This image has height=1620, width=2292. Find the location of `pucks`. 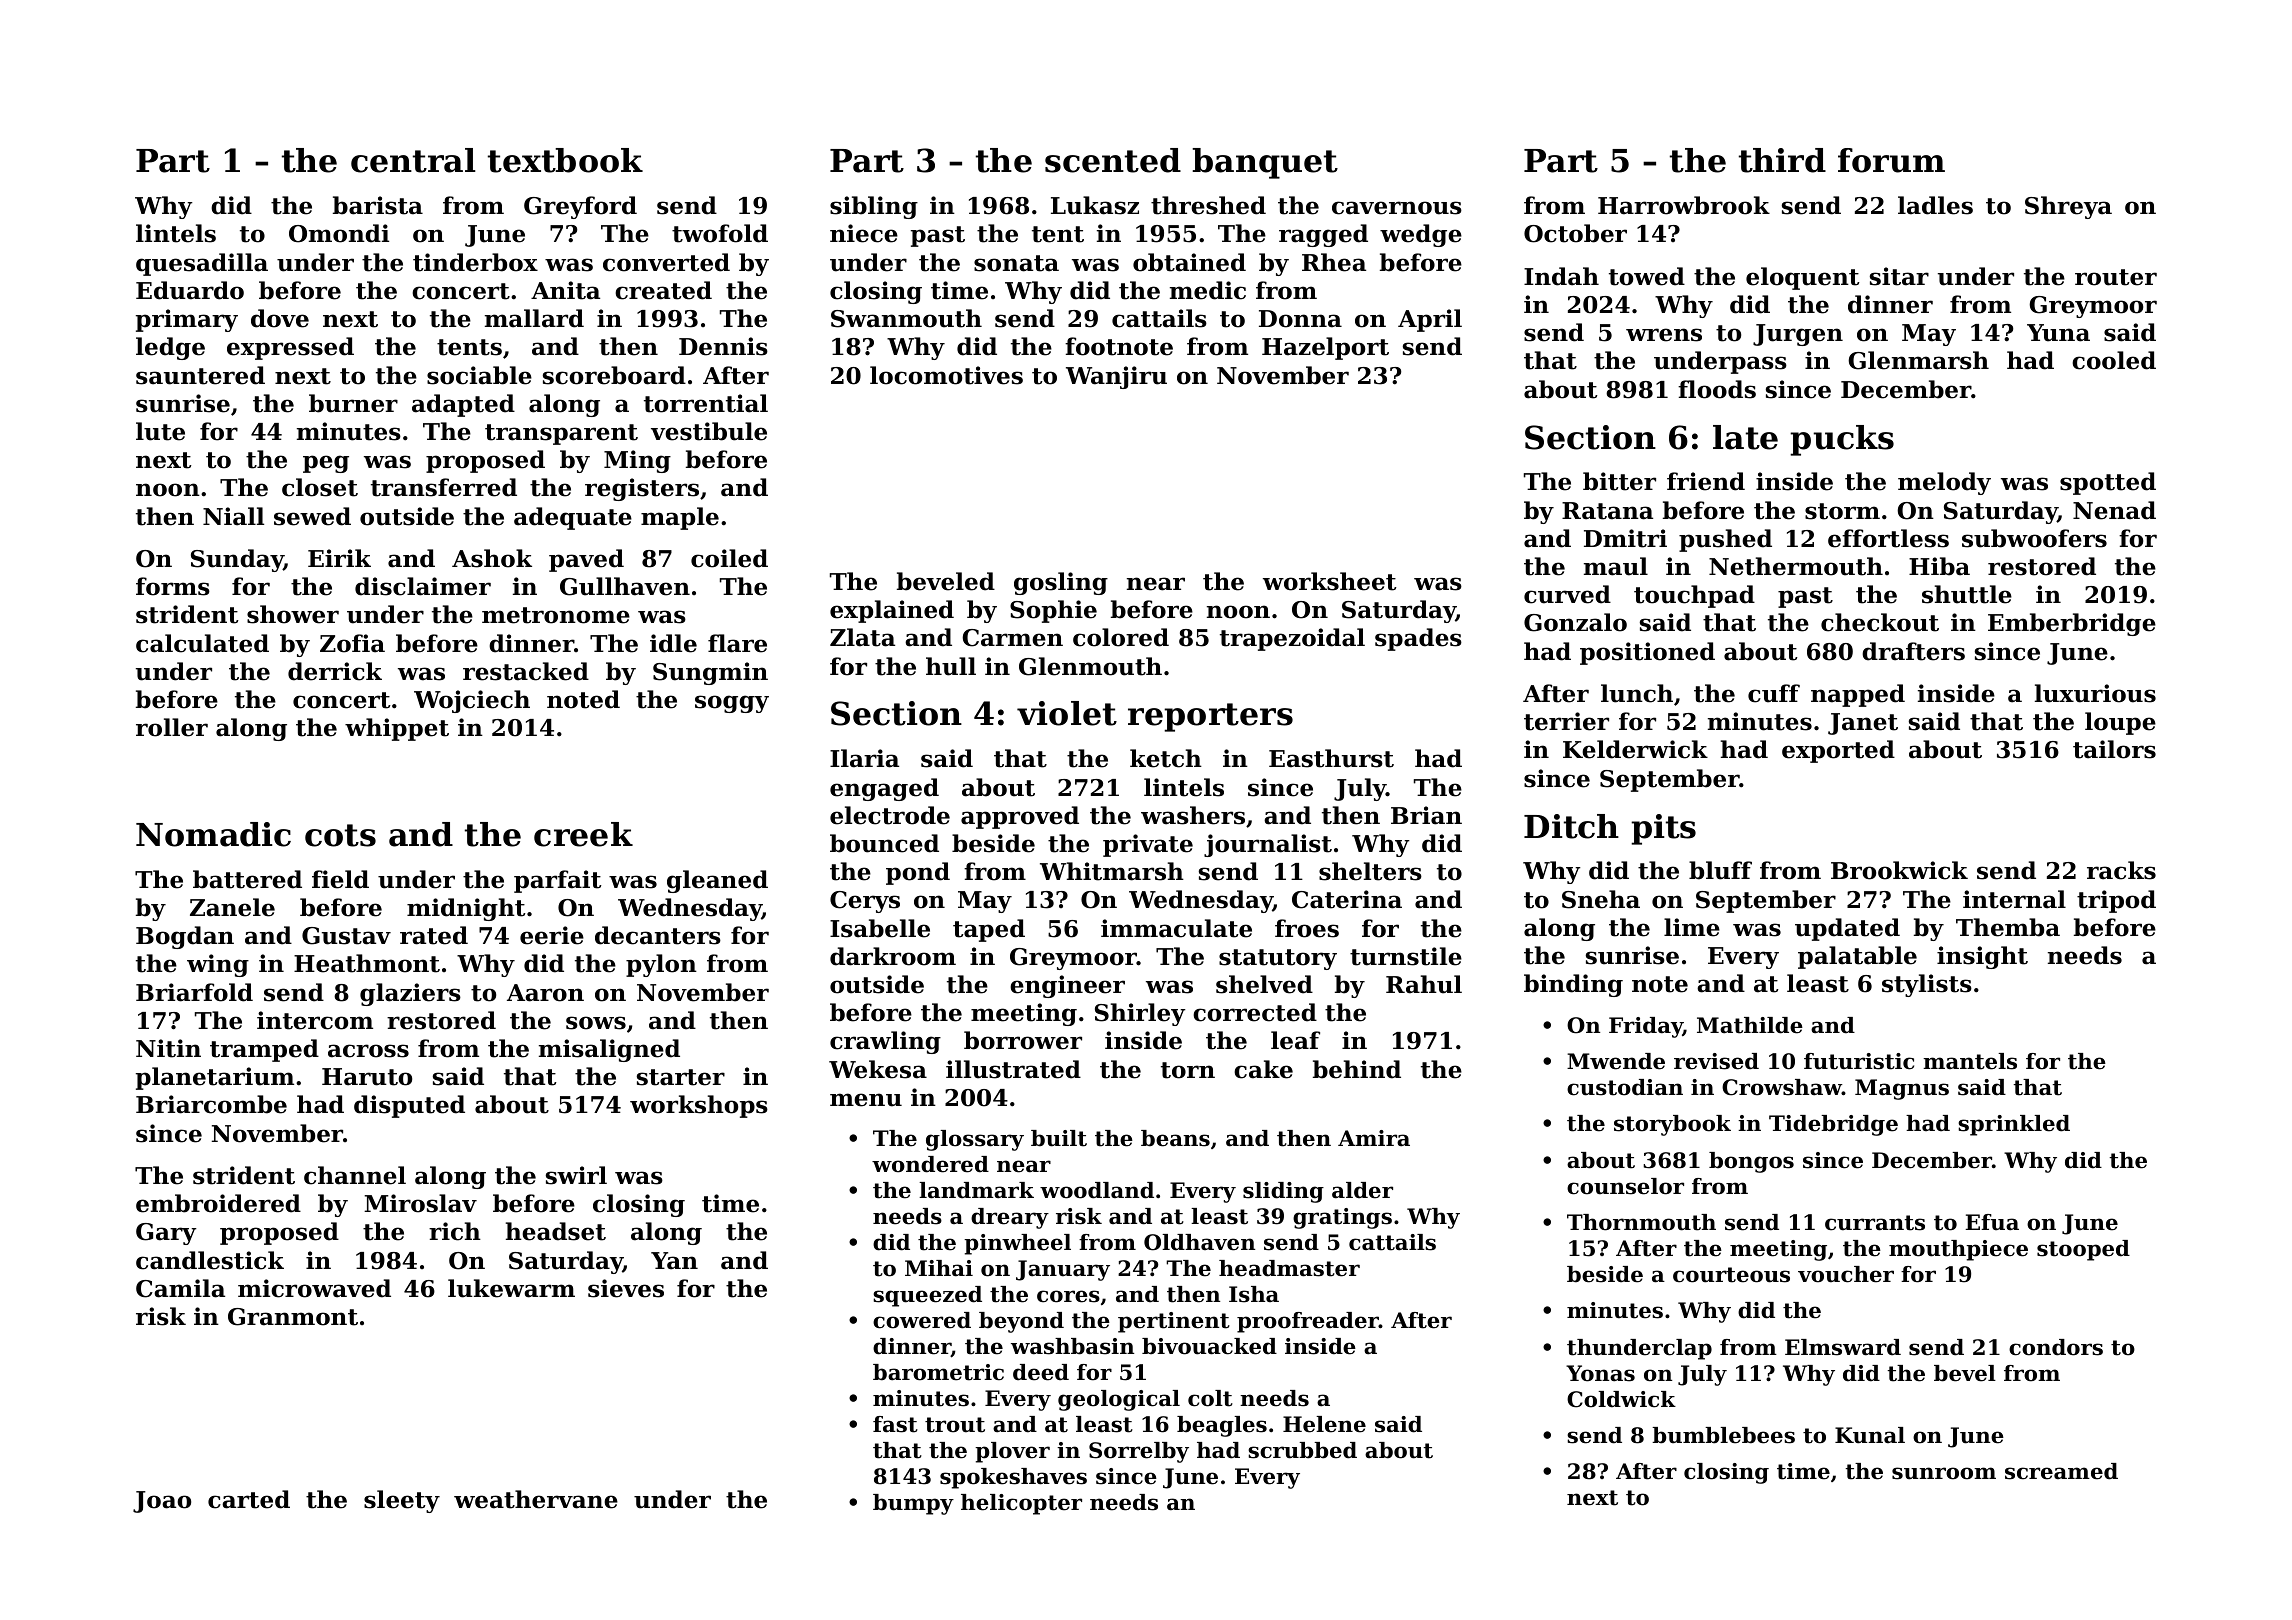

pucks is located at coordinates (1842, 440).
